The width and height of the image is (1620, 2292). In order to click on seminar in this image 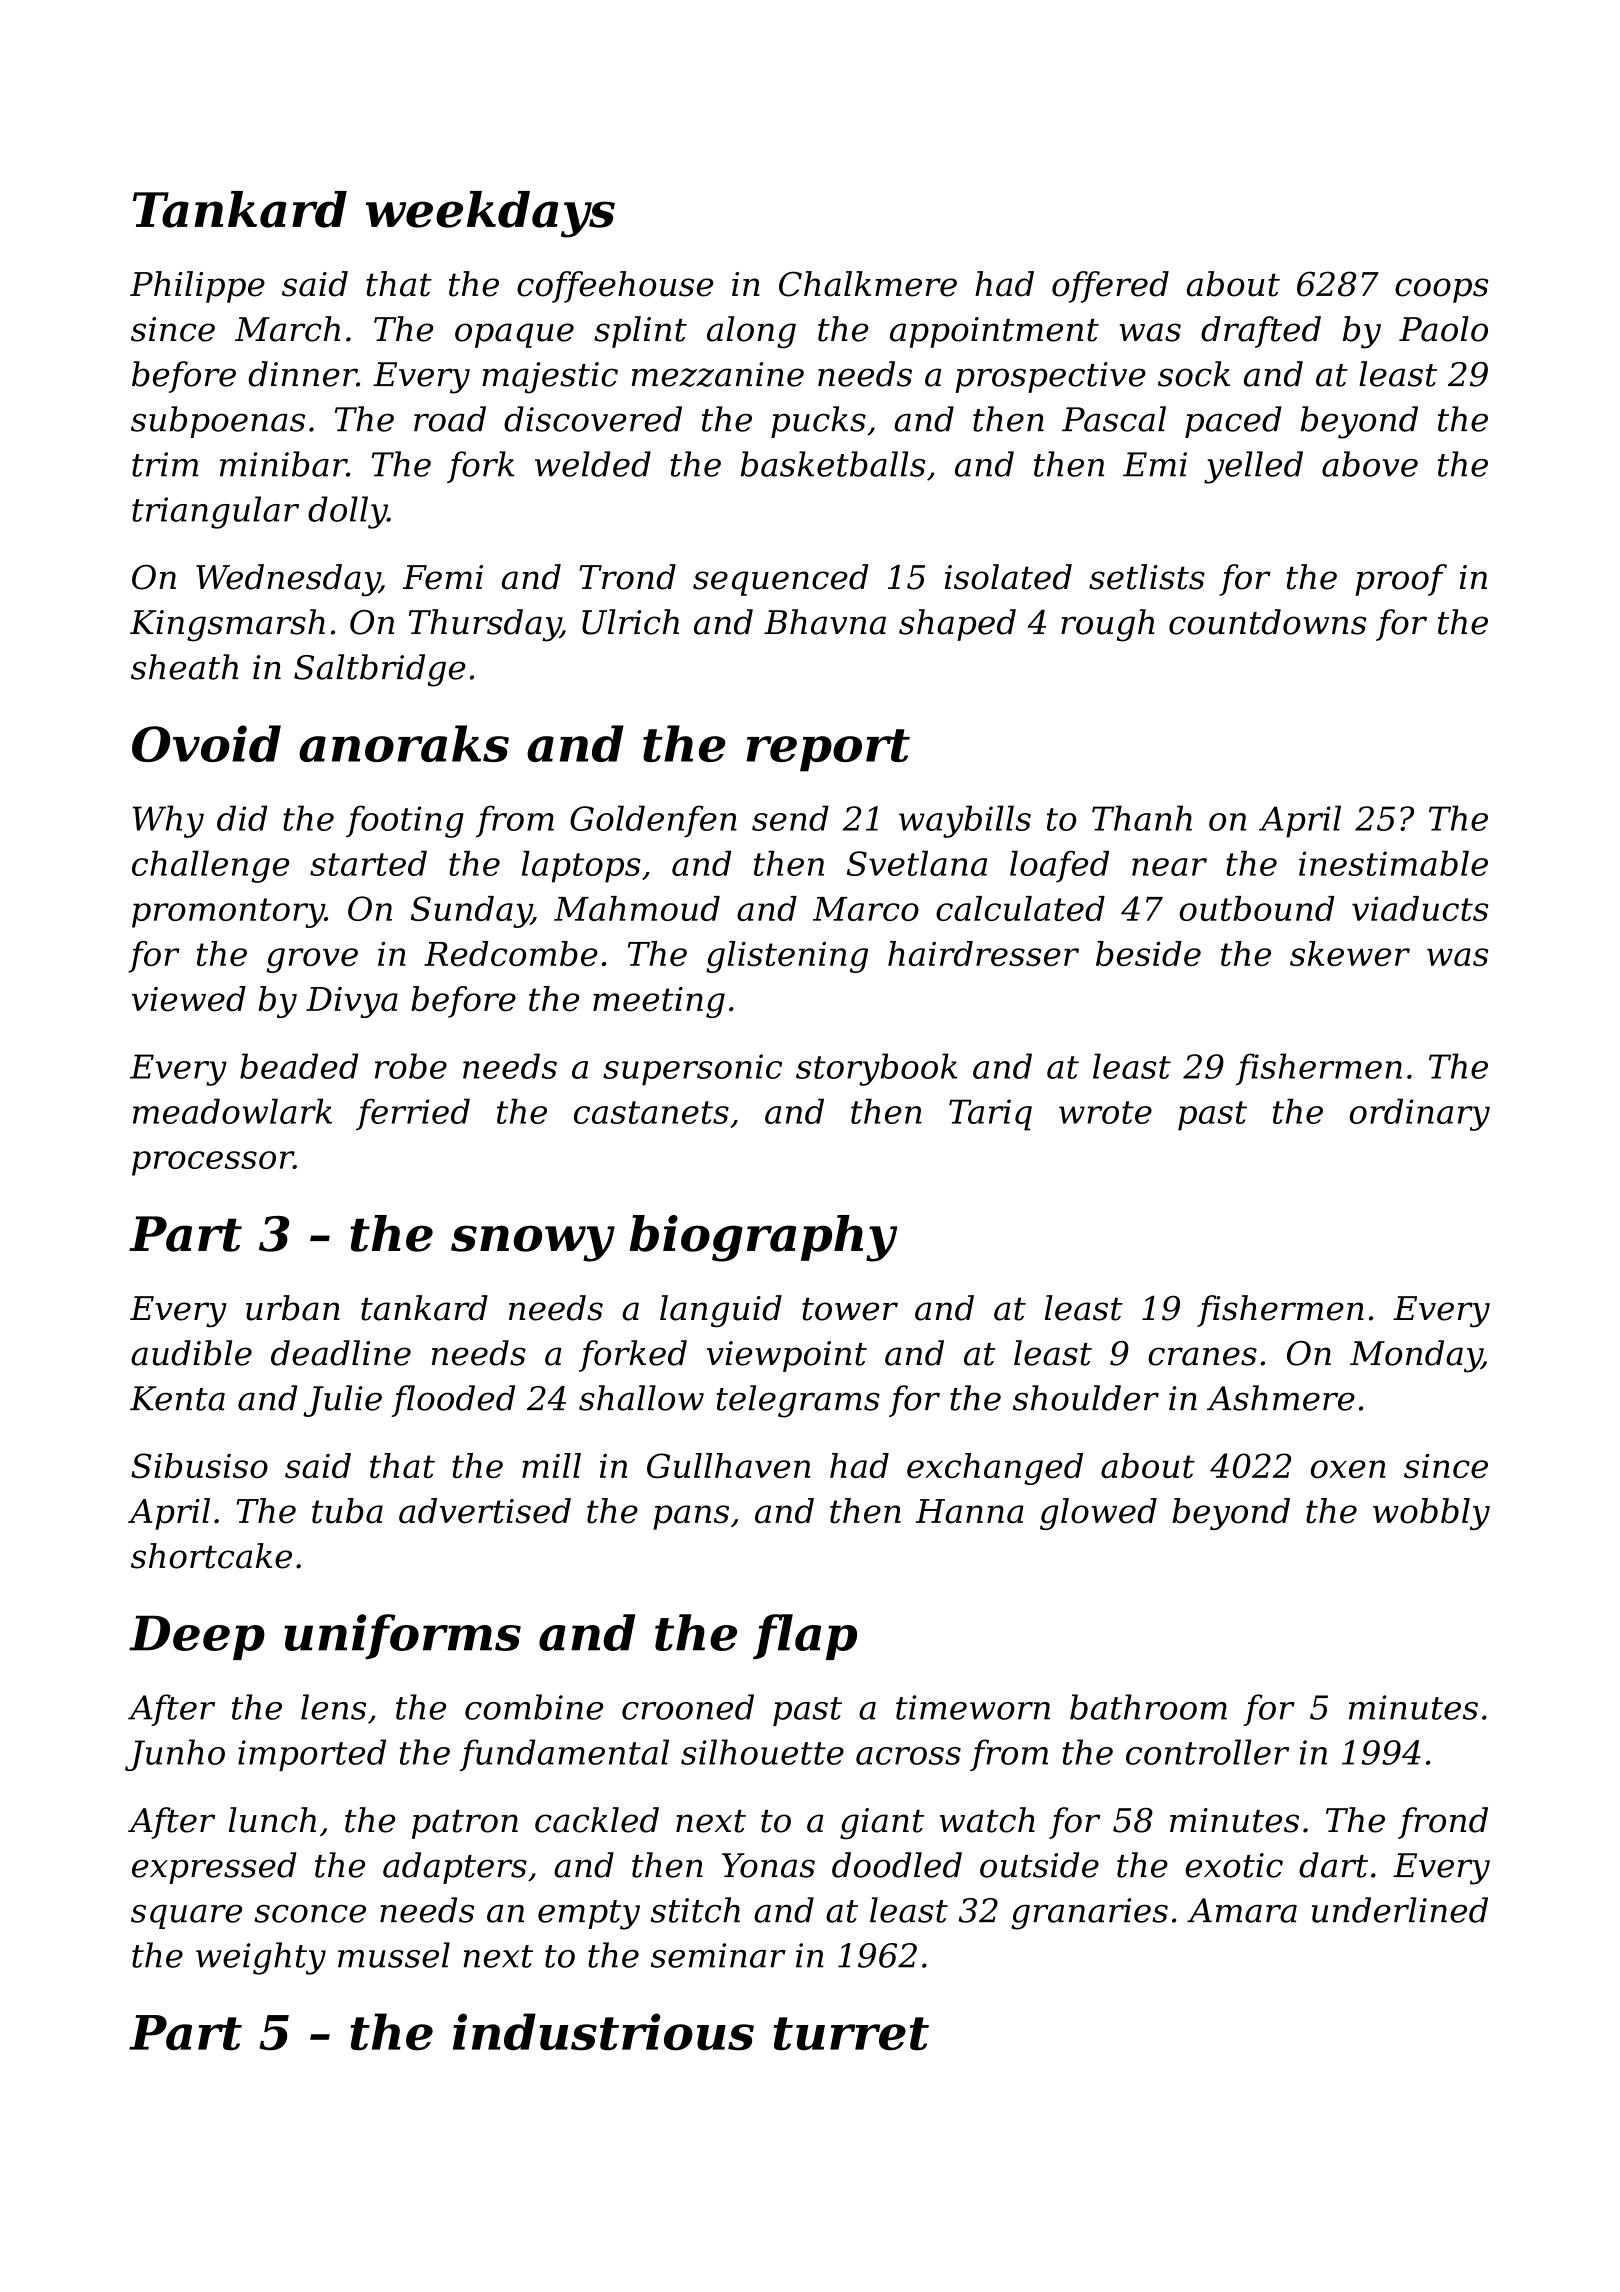, I will do `click(718, 1955)`.
